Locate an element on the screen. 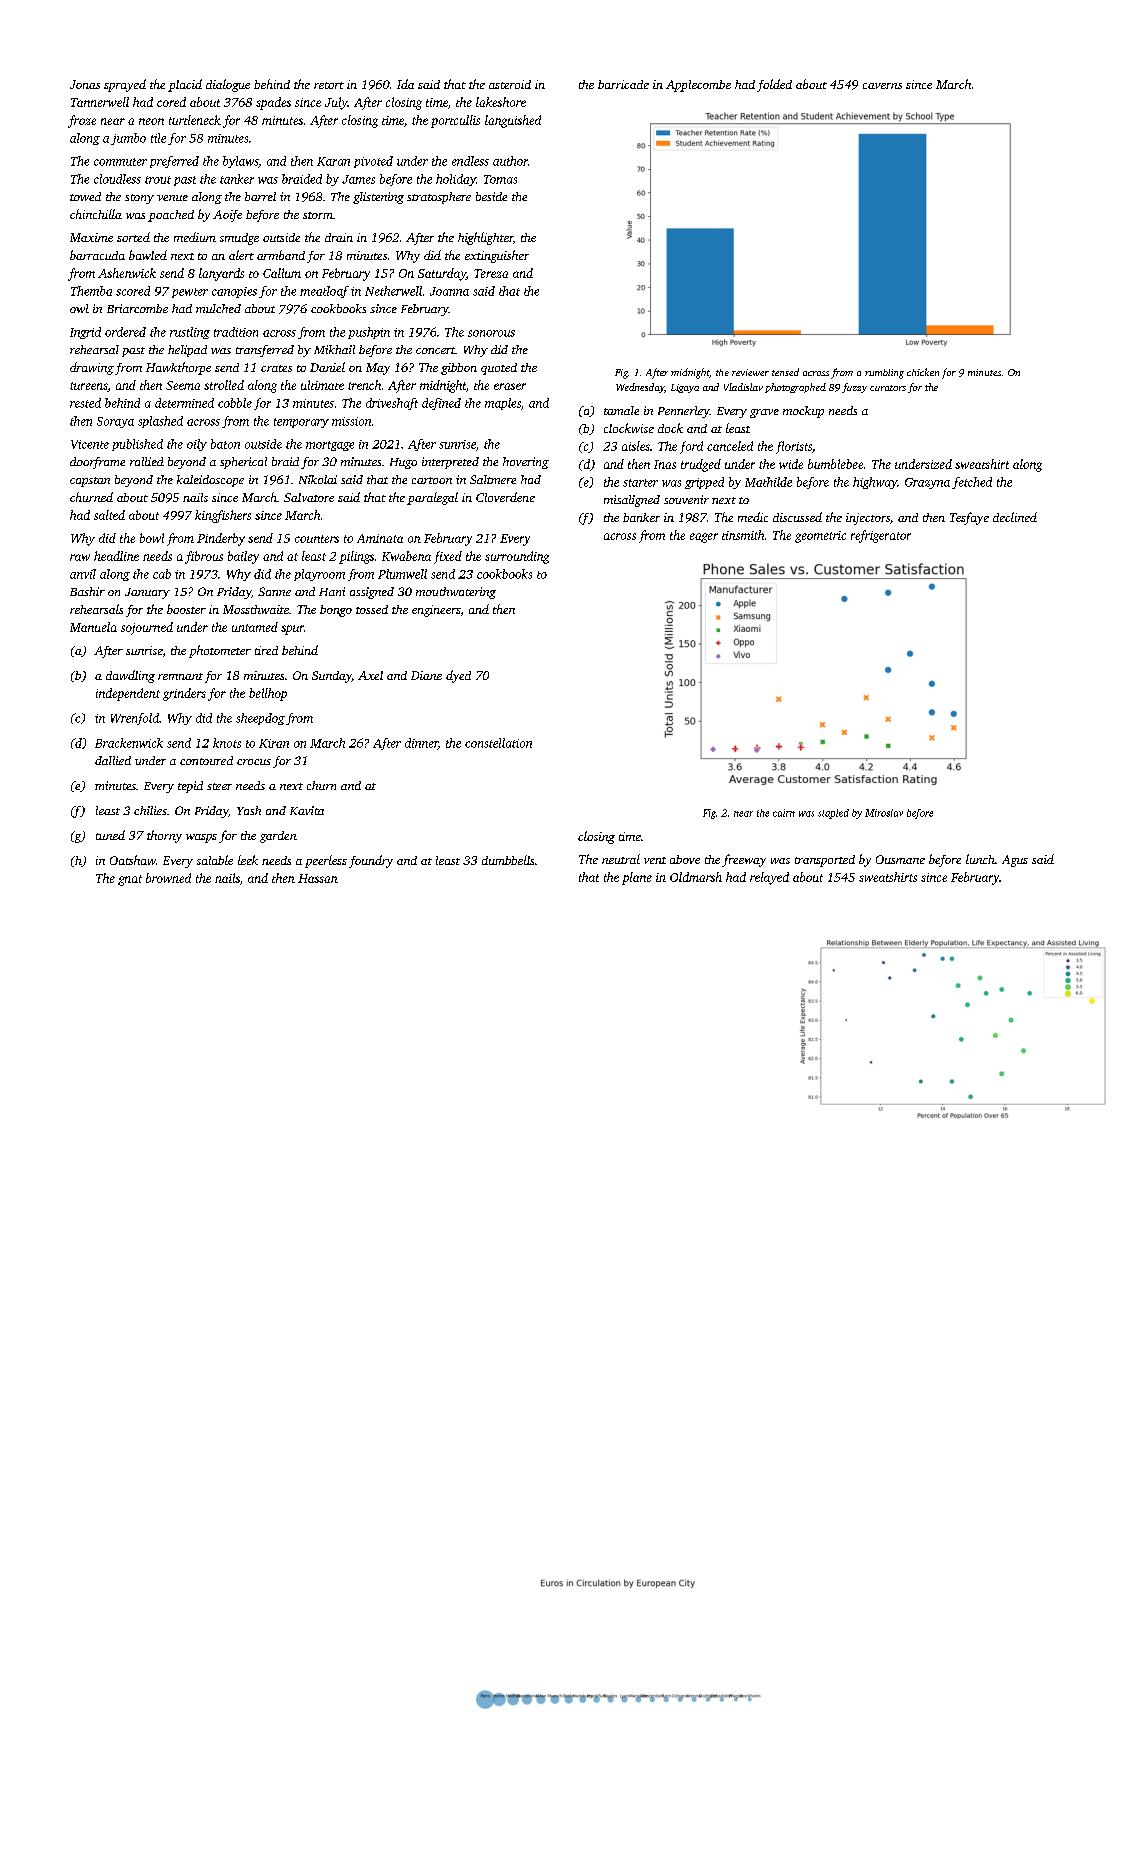 This screenshot has width=1128, height=1857. plane is located at coordinates (637, 878).
